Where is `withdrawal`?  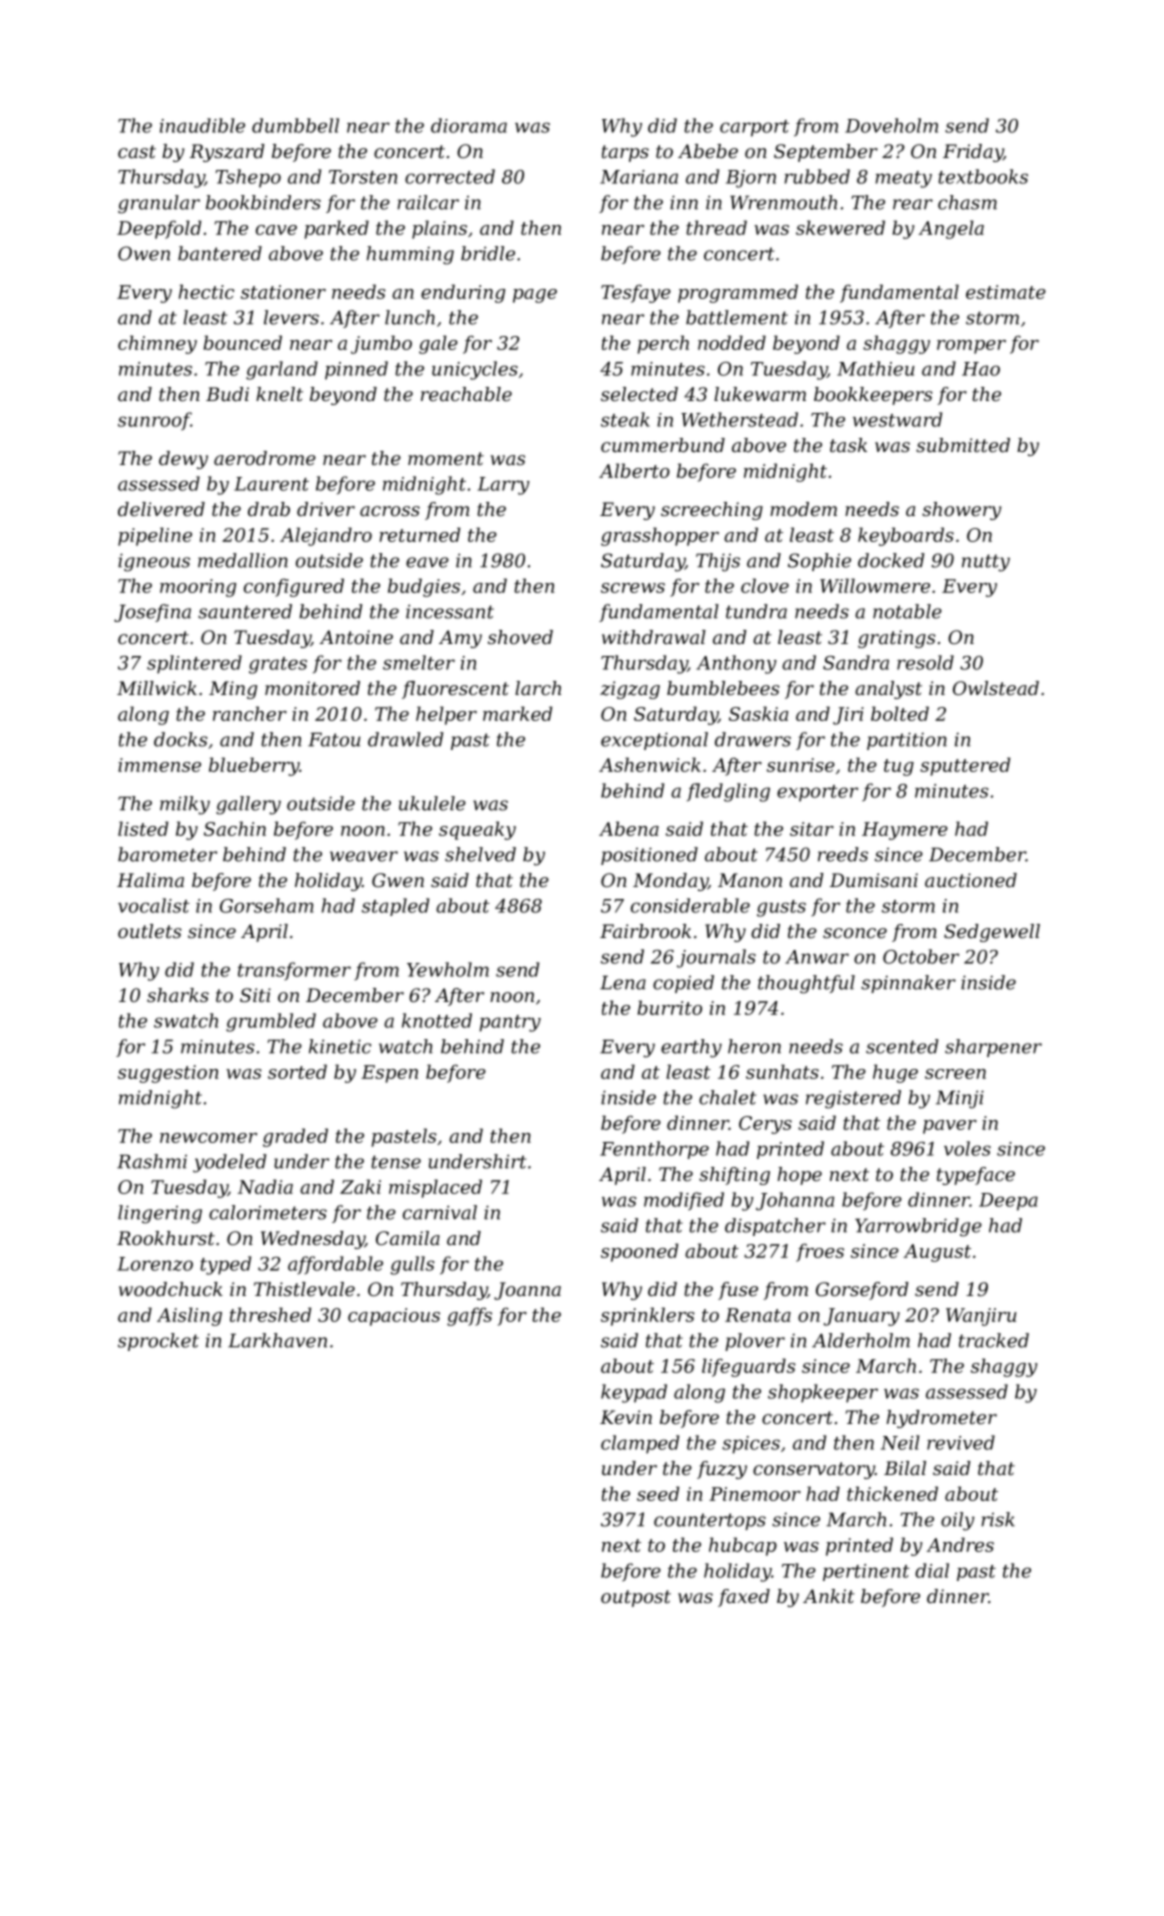
withdrawal is located at coordinates (654, 637).
